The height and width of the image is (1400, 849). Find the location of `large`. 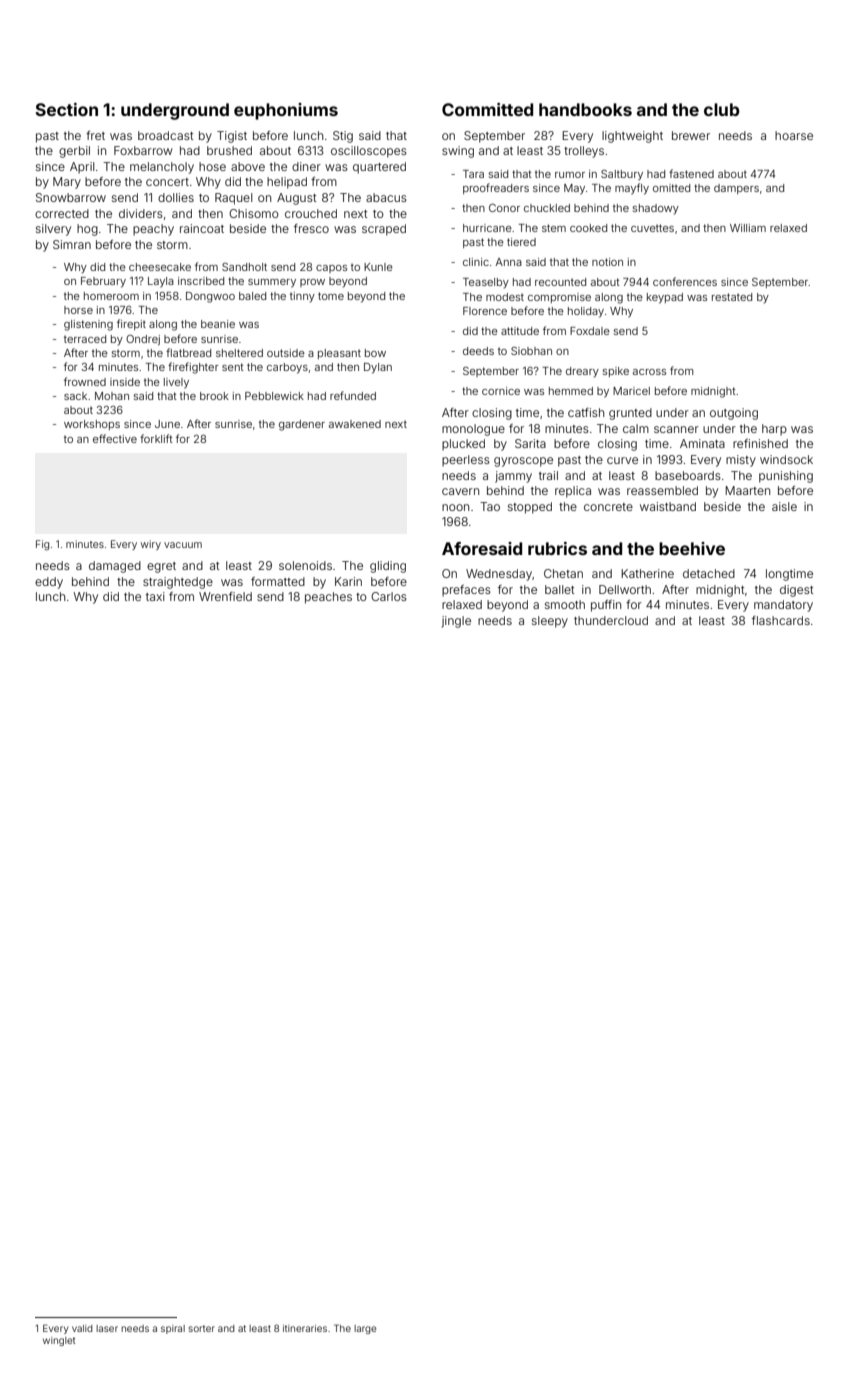

large is located at coordinates (365, 1329).
